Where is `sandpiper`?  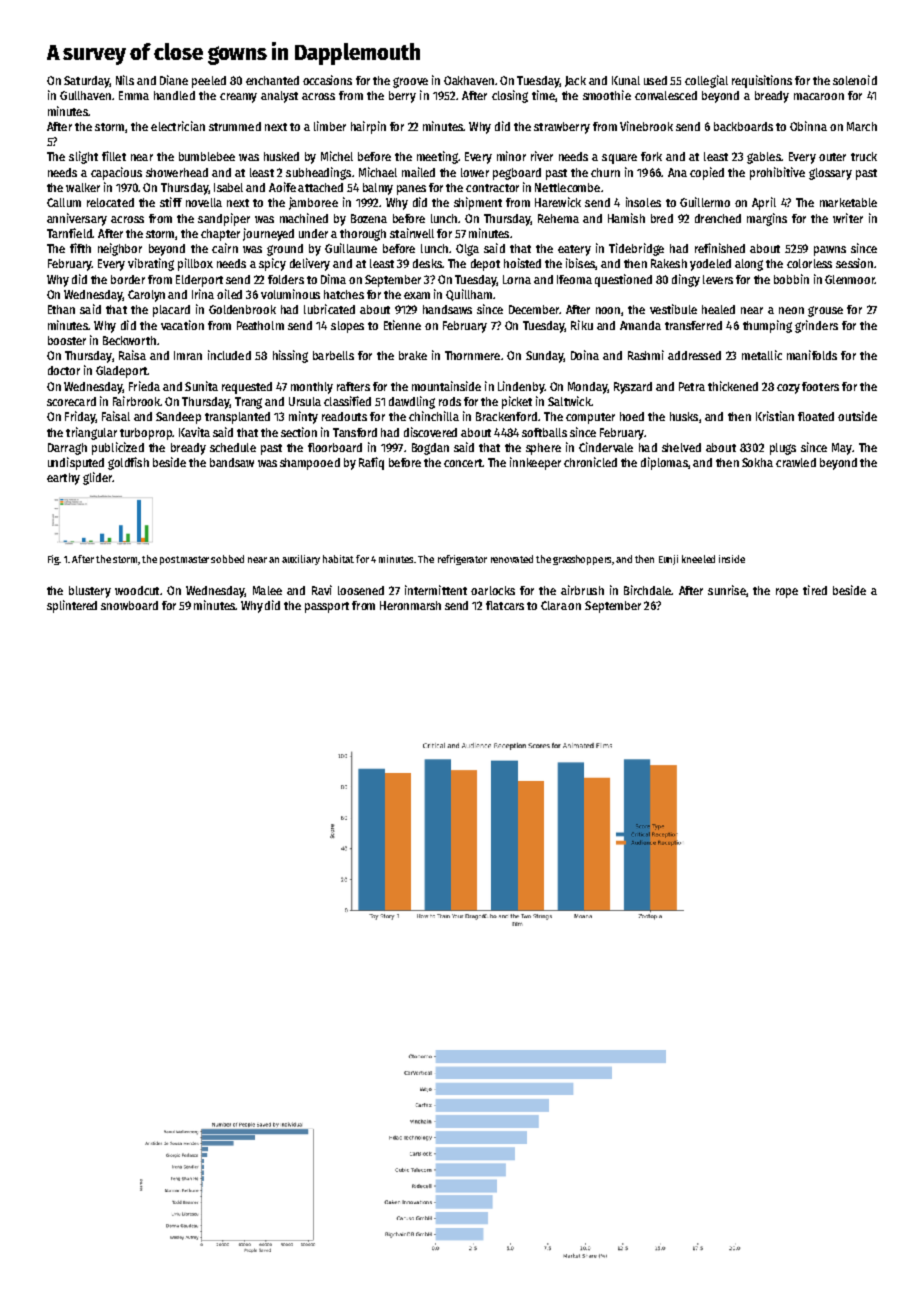 sandpiper is located at coordinates (224, 219).
